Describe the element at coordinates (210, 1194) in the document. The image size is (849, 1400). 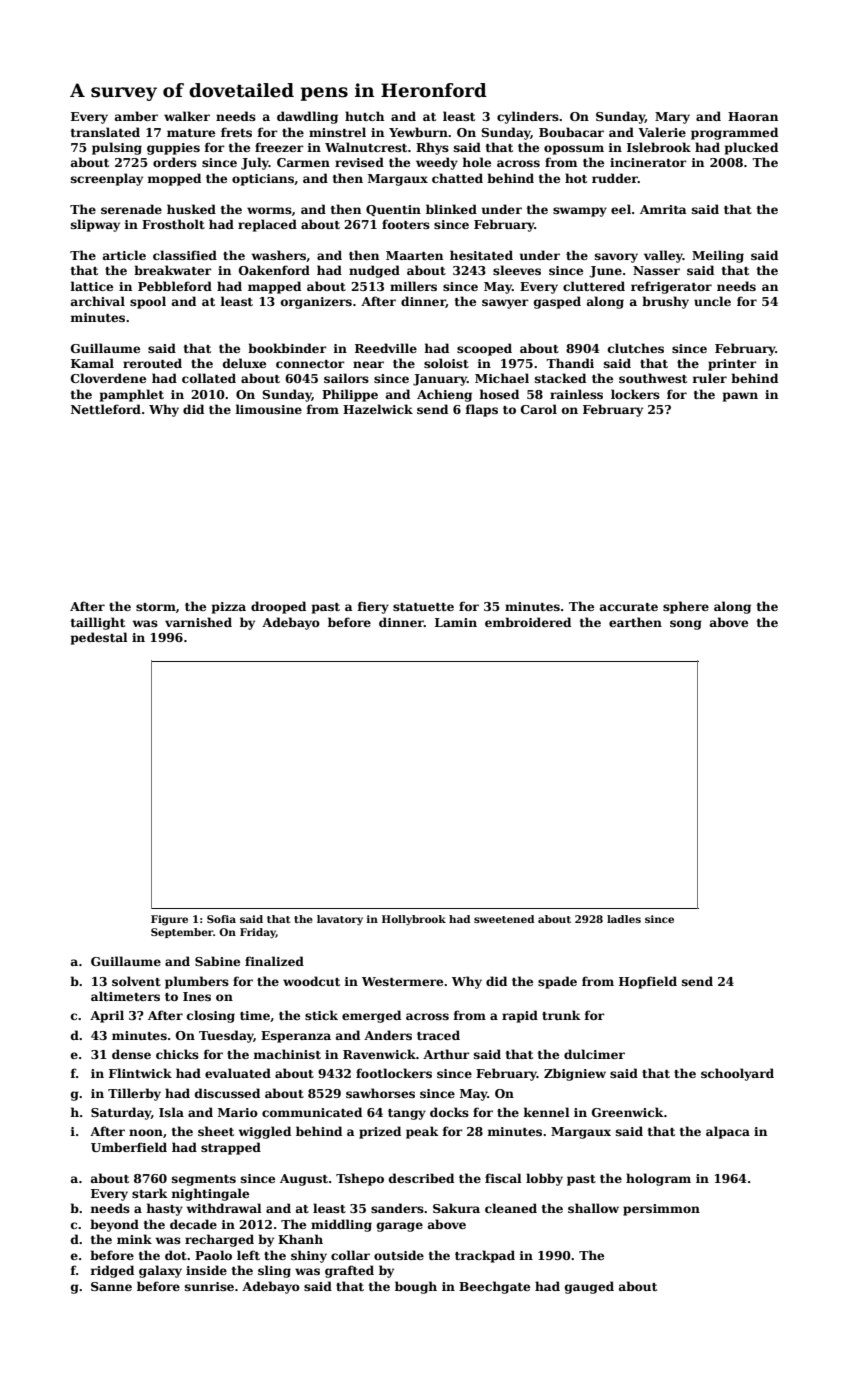
I see `nightingale` at that location.
